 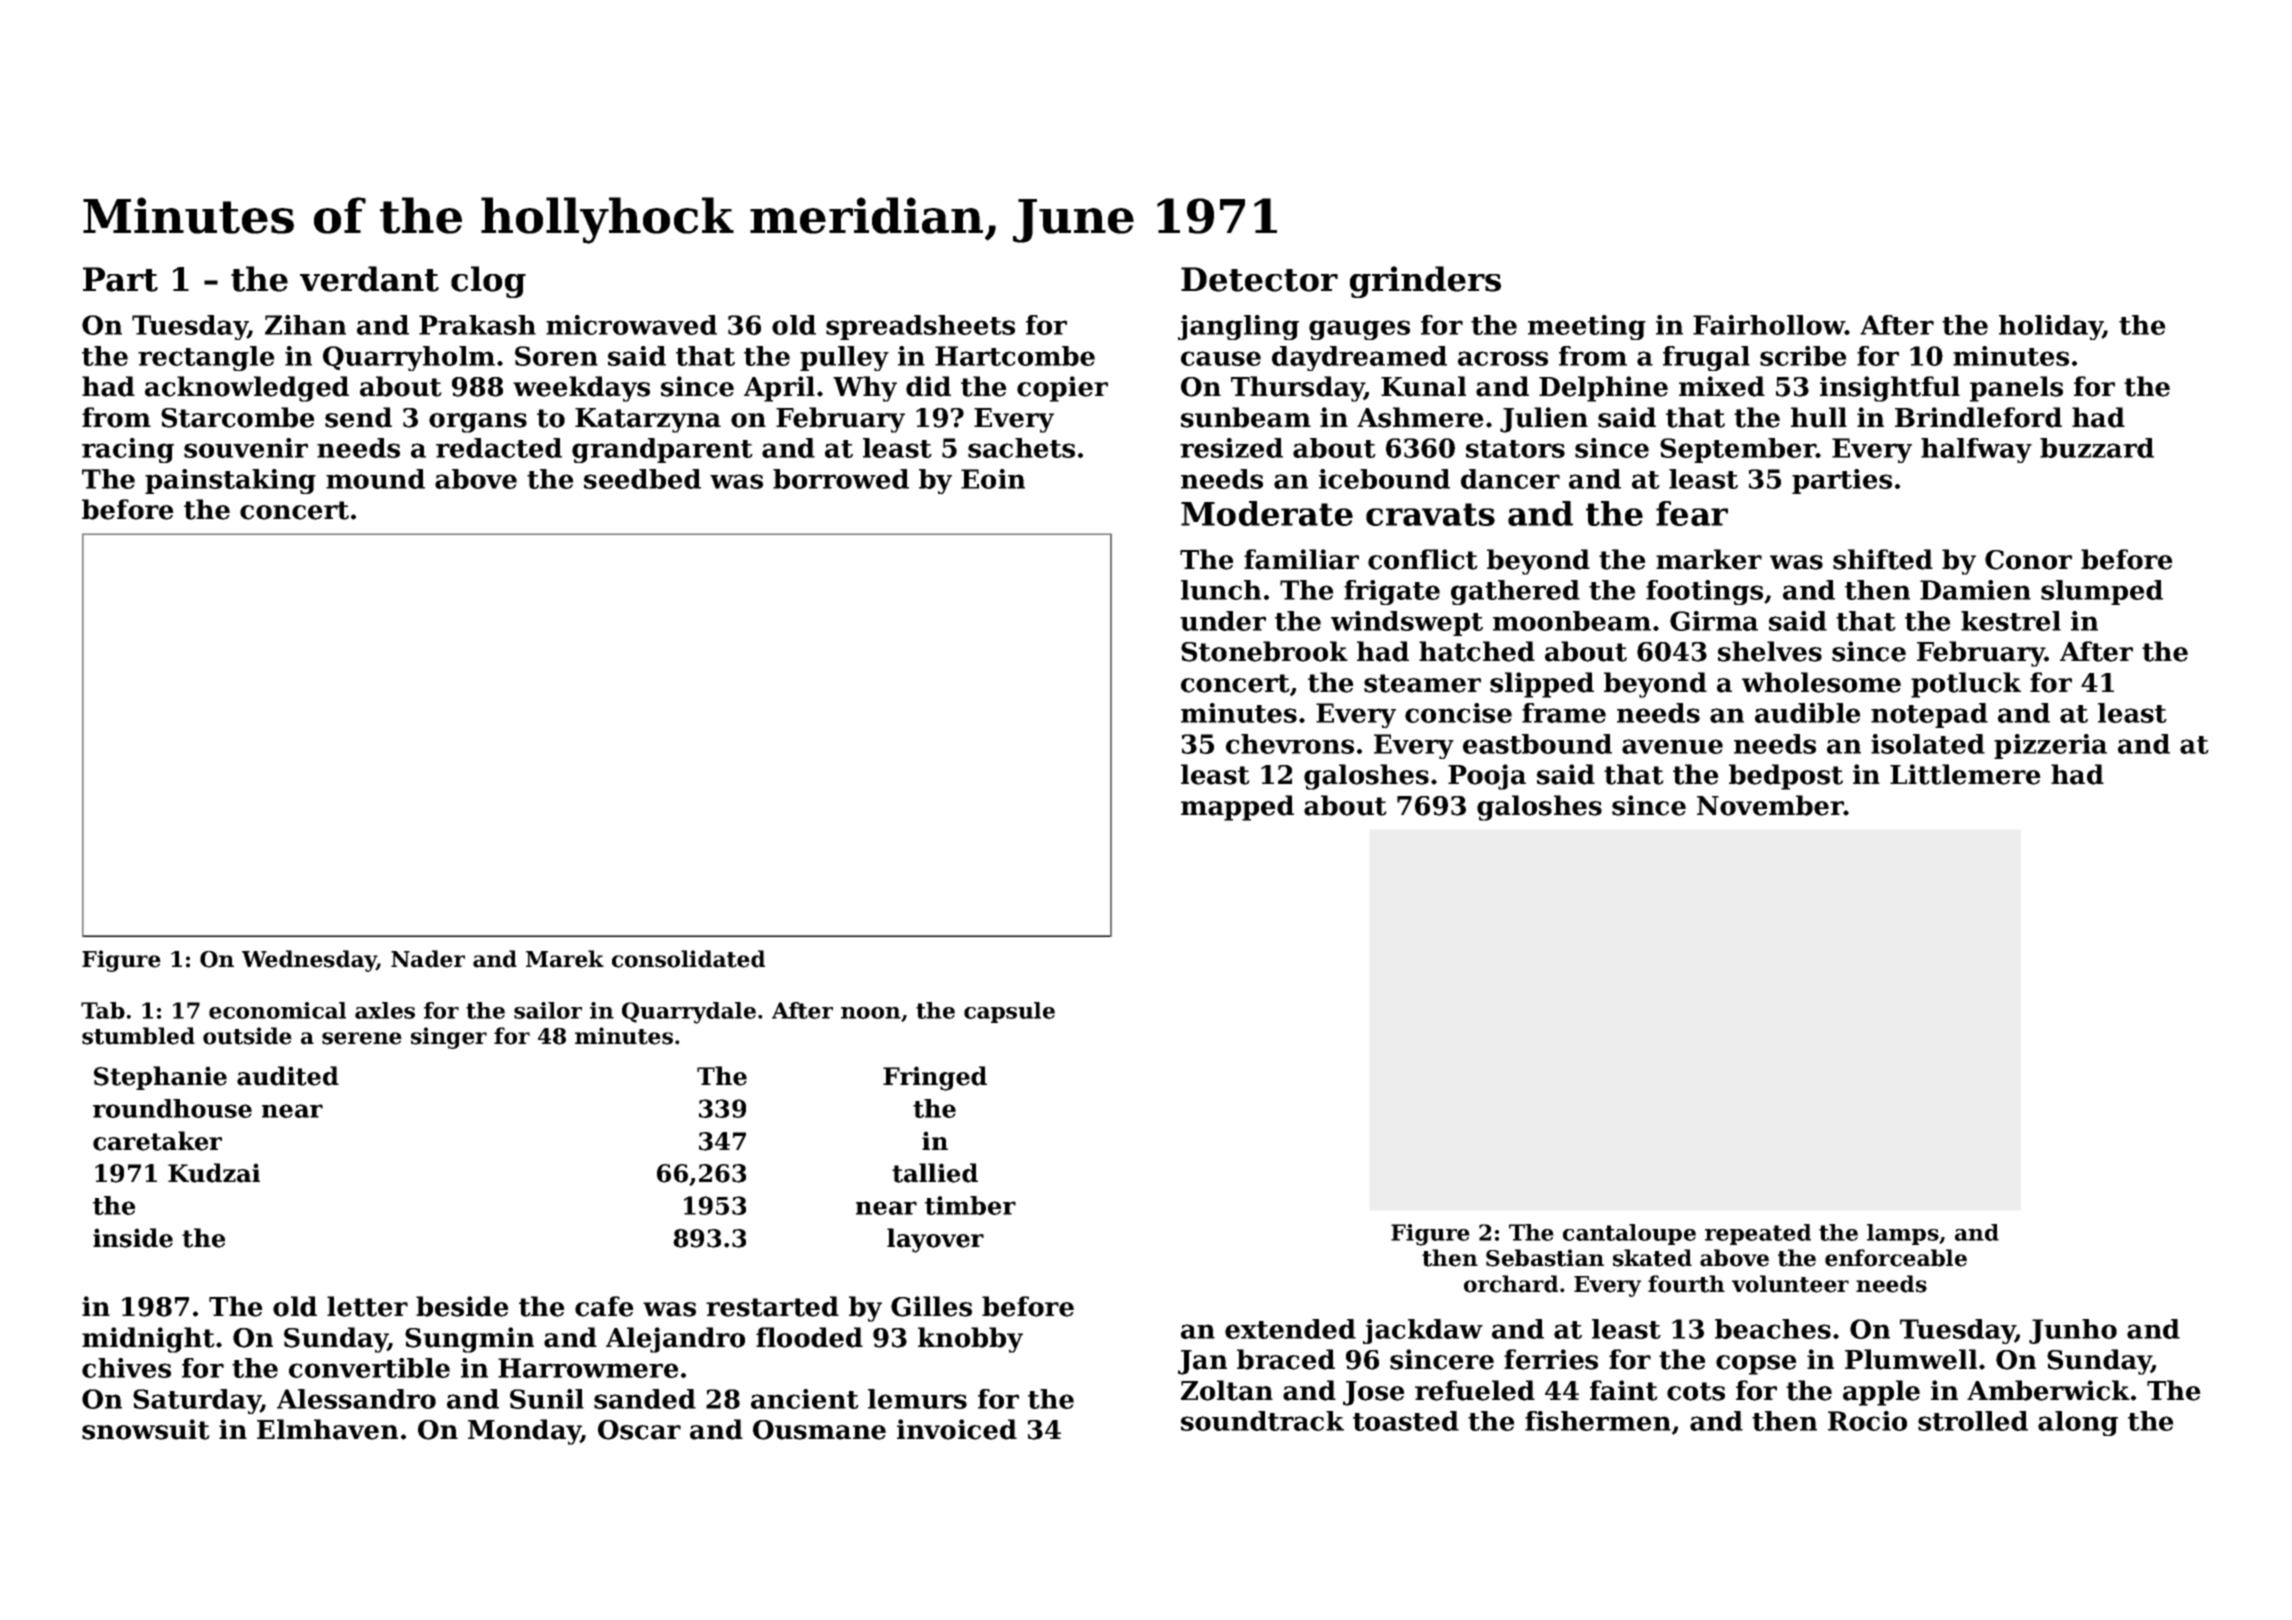 What do you see at coordinates (1246, 417) in the image?
I see `sunbeam` at bounding box center [1246, 417].
